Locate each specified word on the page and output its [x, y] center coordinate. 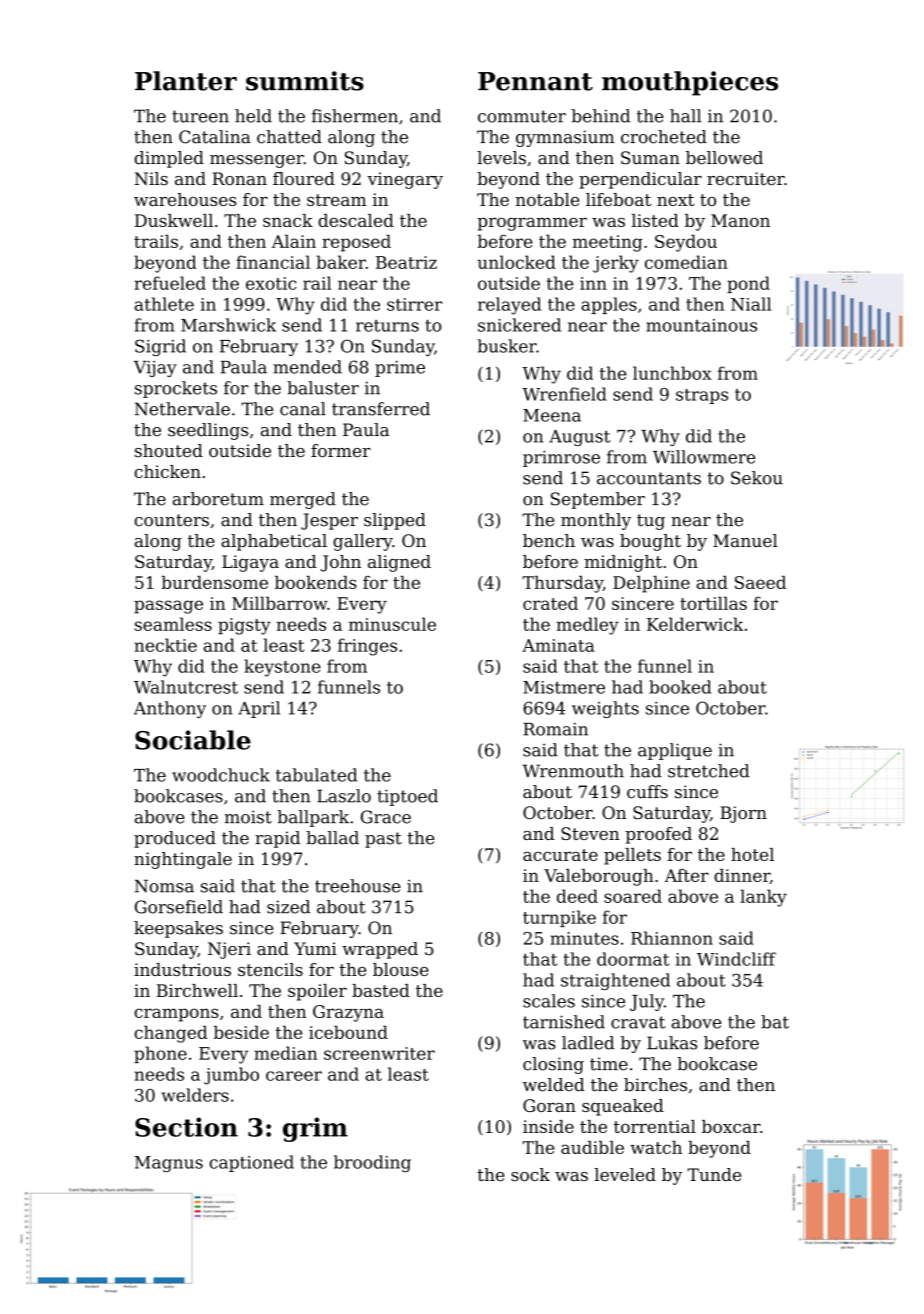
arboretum [218, 499]
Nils [151, 178]
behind [600, 116]
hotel [752, 854]
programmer [532, 224]
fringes [367, 647]
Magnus [169, 1164]
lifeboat [618, 199]
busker [506, 346]
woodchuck [221, 775]
